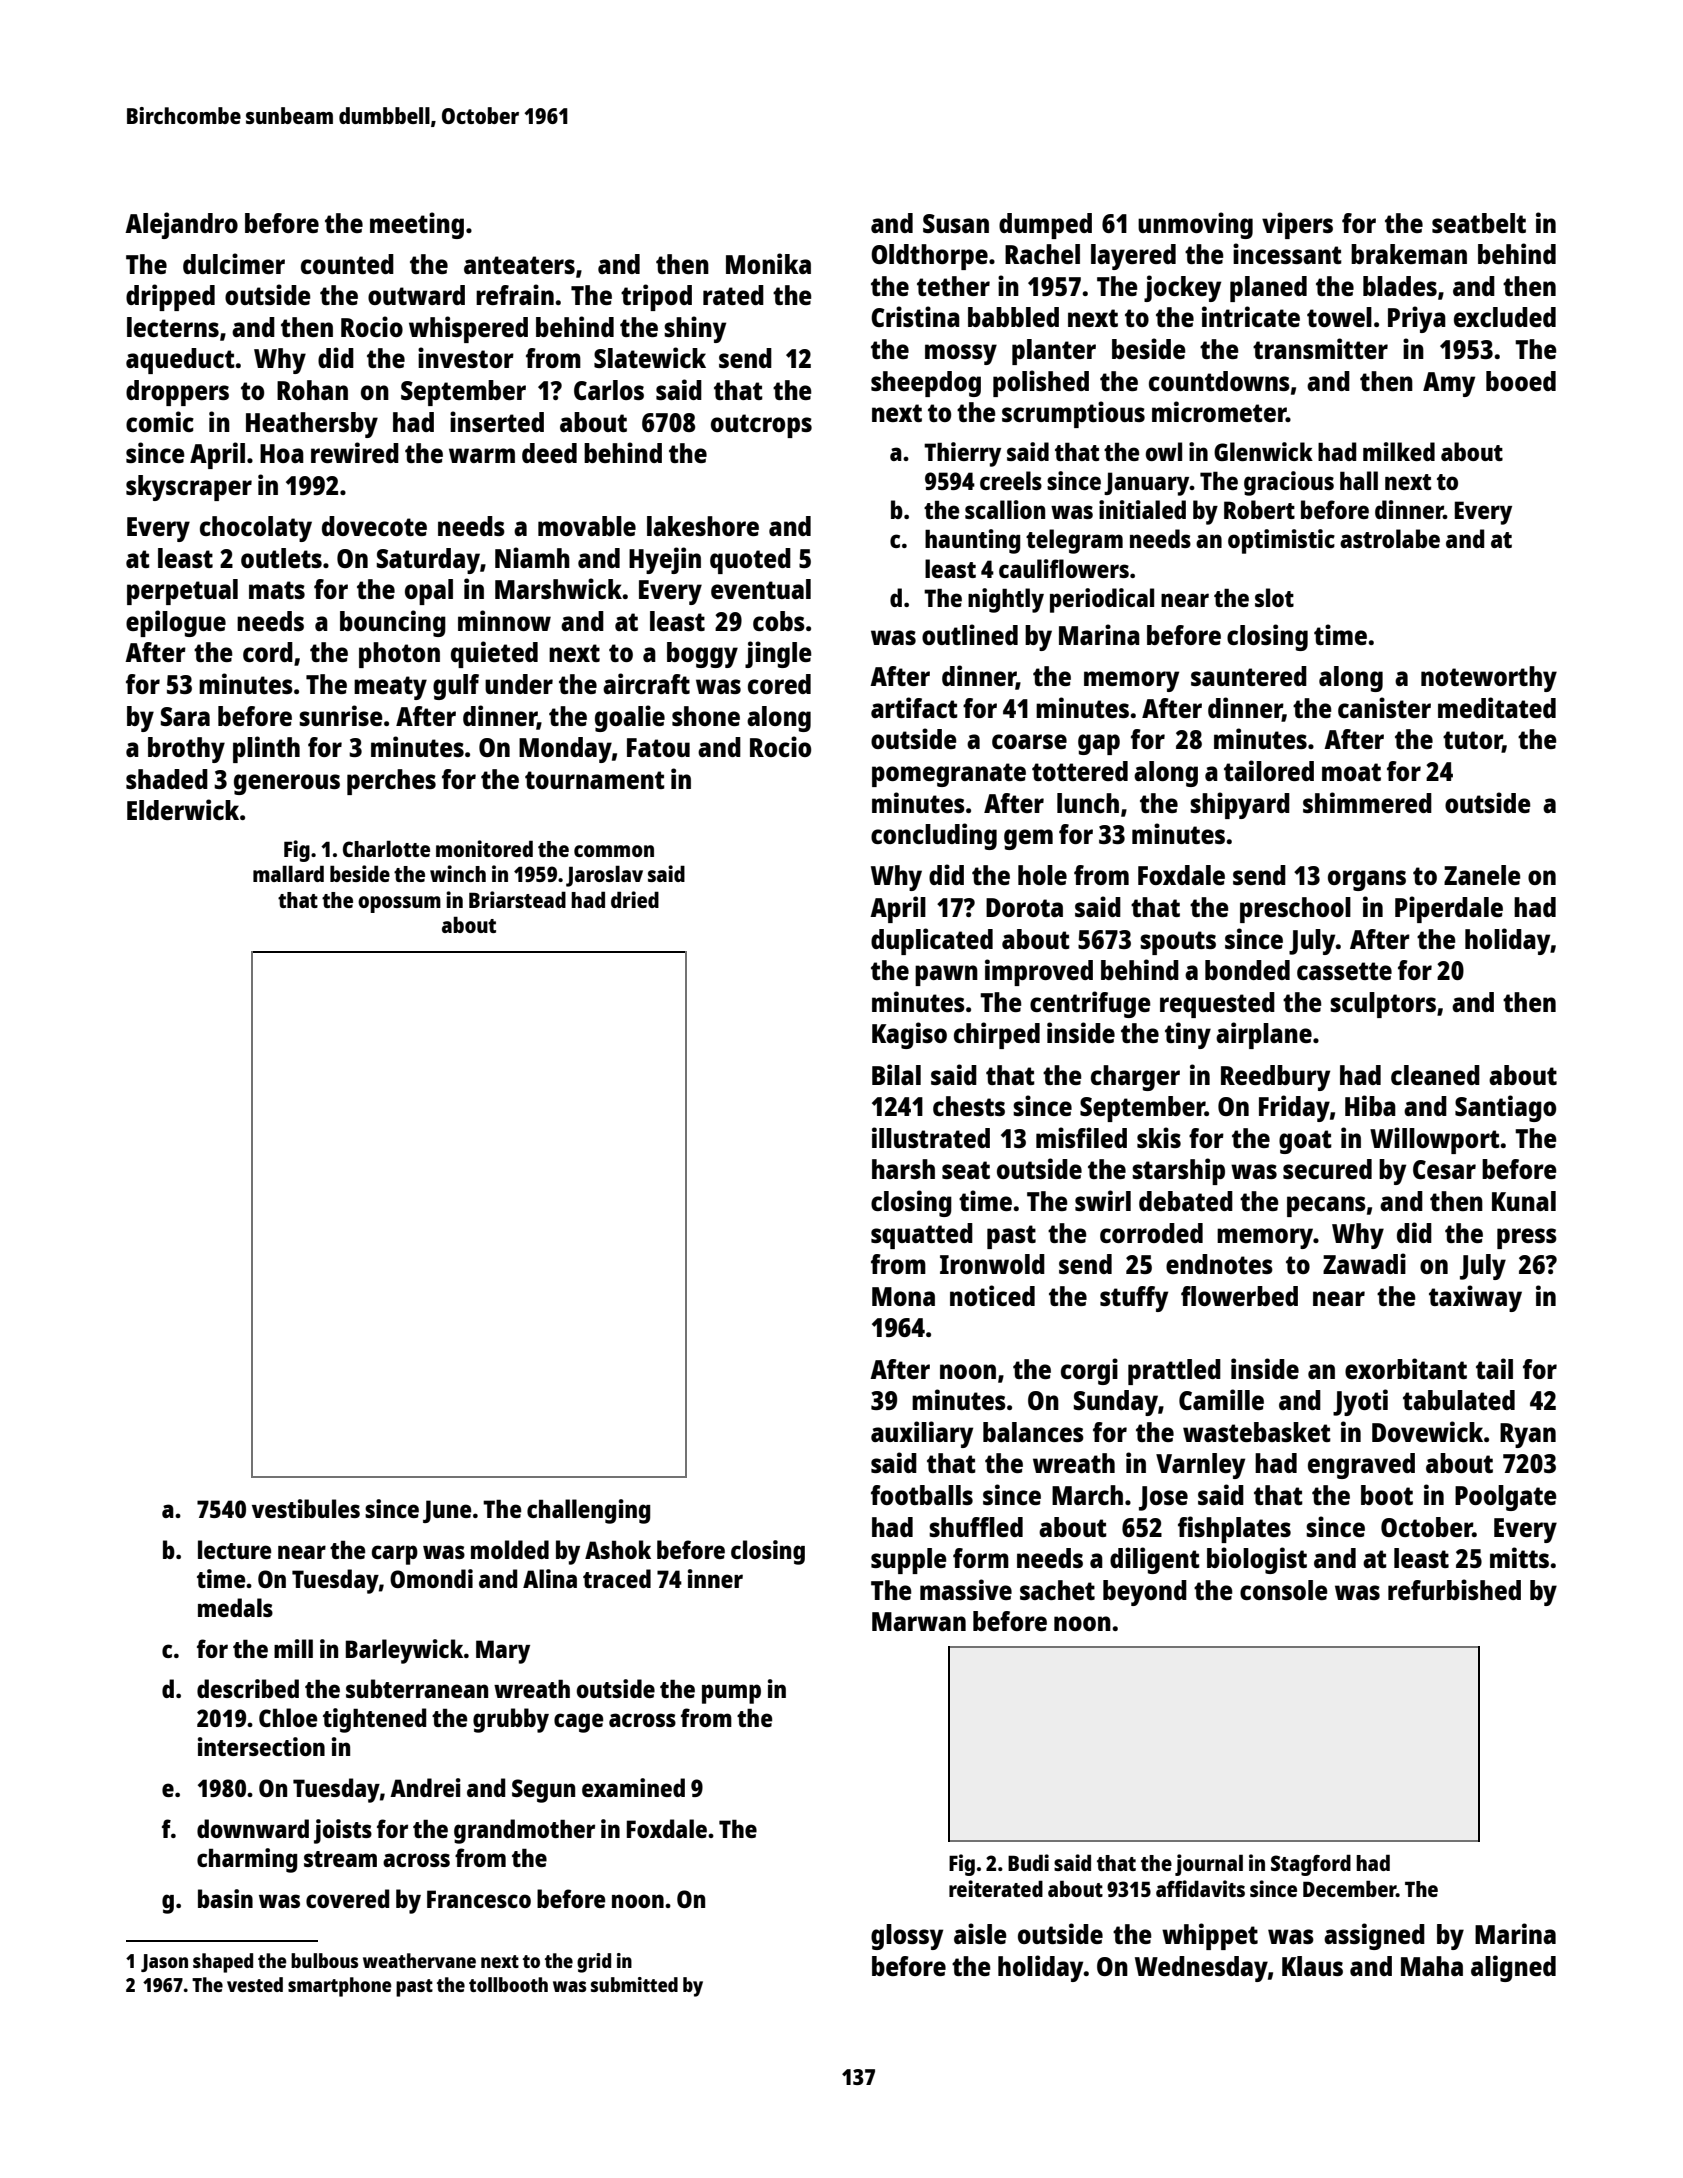 The width and height of the image is (1683, 2178). What do you see at coordinates (1295, 910) in the image?
I see `preschool` at bounding box center [1295, 910].
